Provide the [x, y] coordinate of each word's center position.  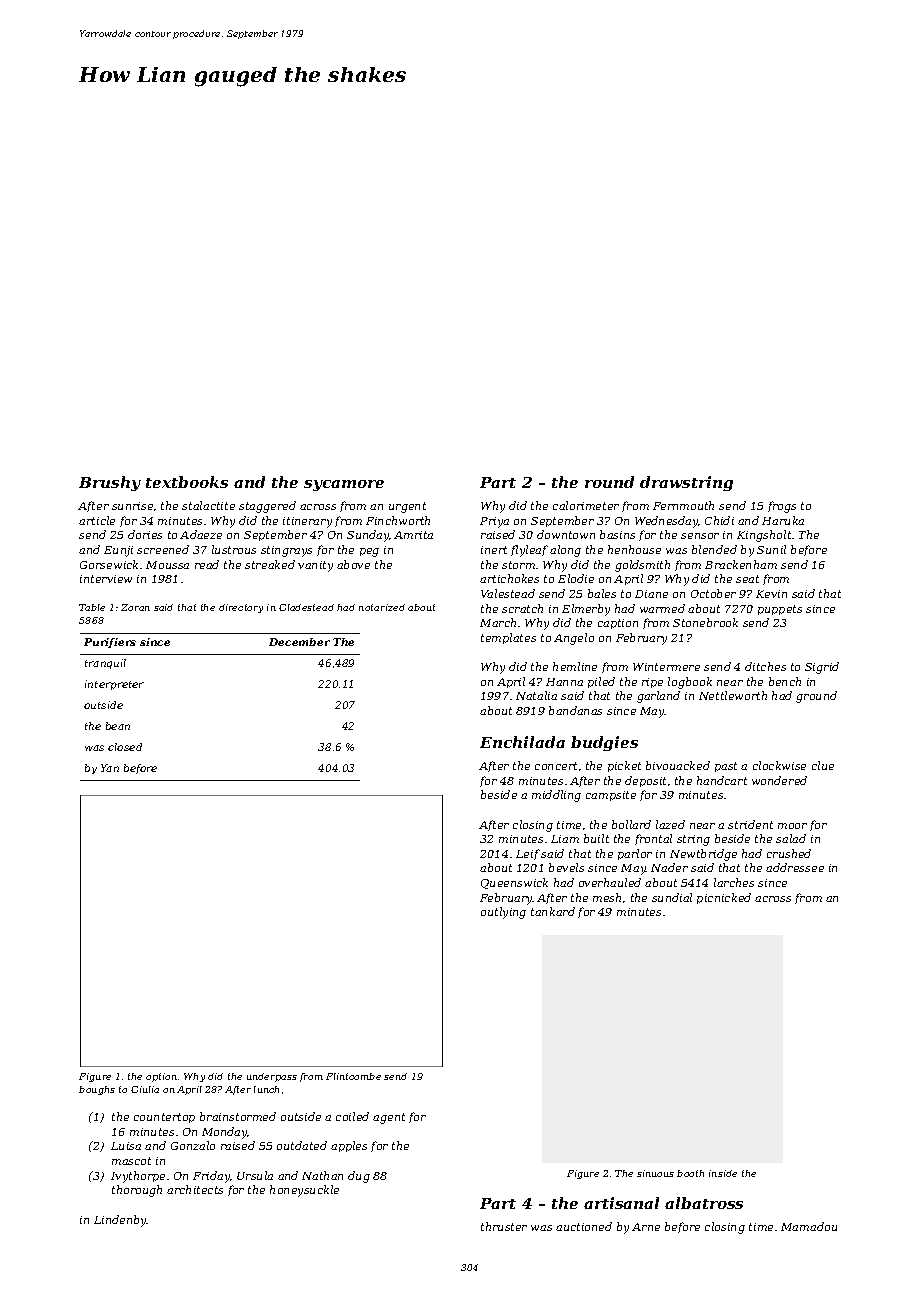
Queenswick [514, 883]
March [498, 622]
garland [658, 697]
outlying [503, 913]
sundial [672, 897]
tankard [553, 911]
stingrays [286, 551]
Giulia [145, 1089]
